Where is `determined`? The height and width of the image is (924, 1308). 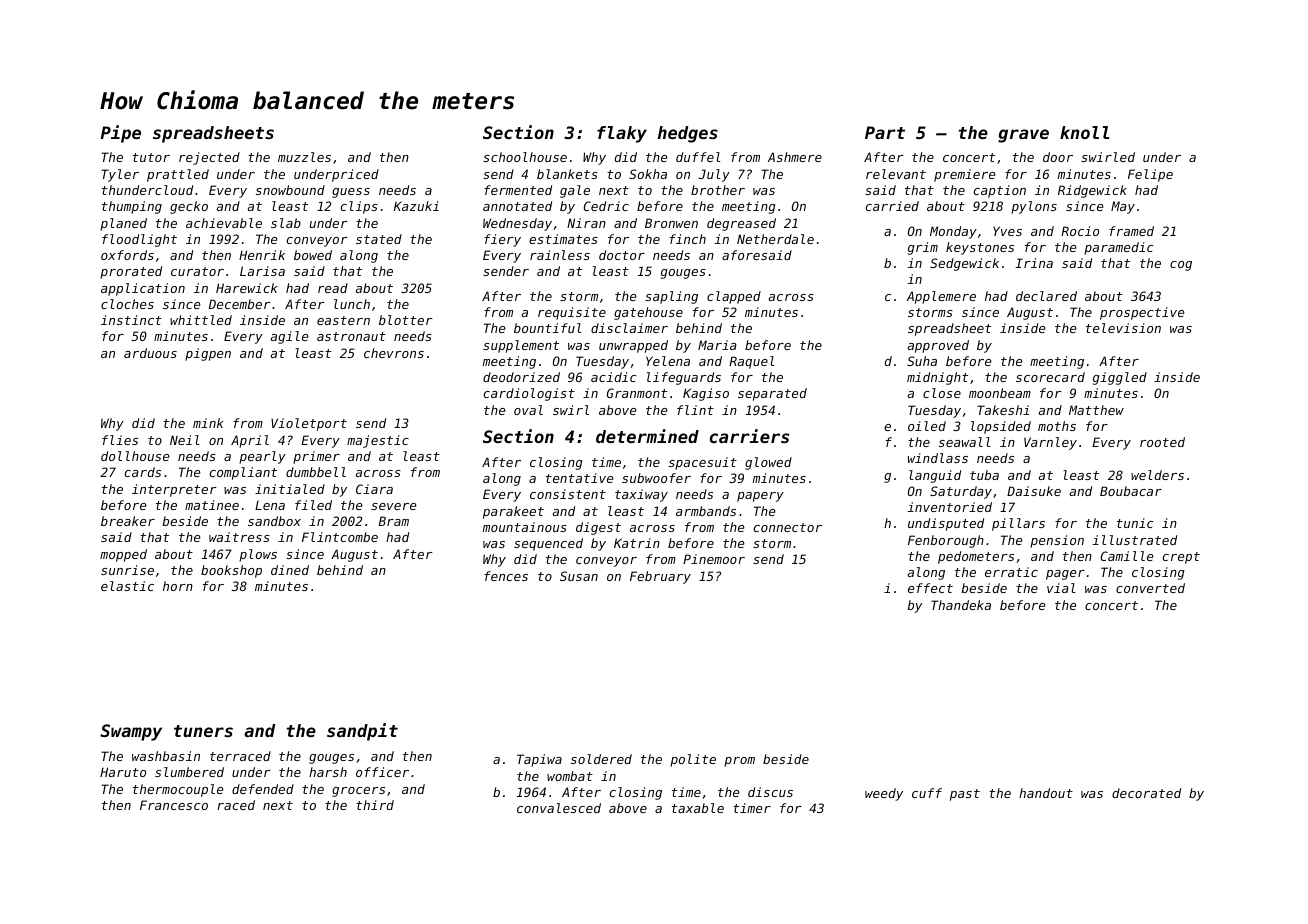 determined is located at coordinates (647, 436).
